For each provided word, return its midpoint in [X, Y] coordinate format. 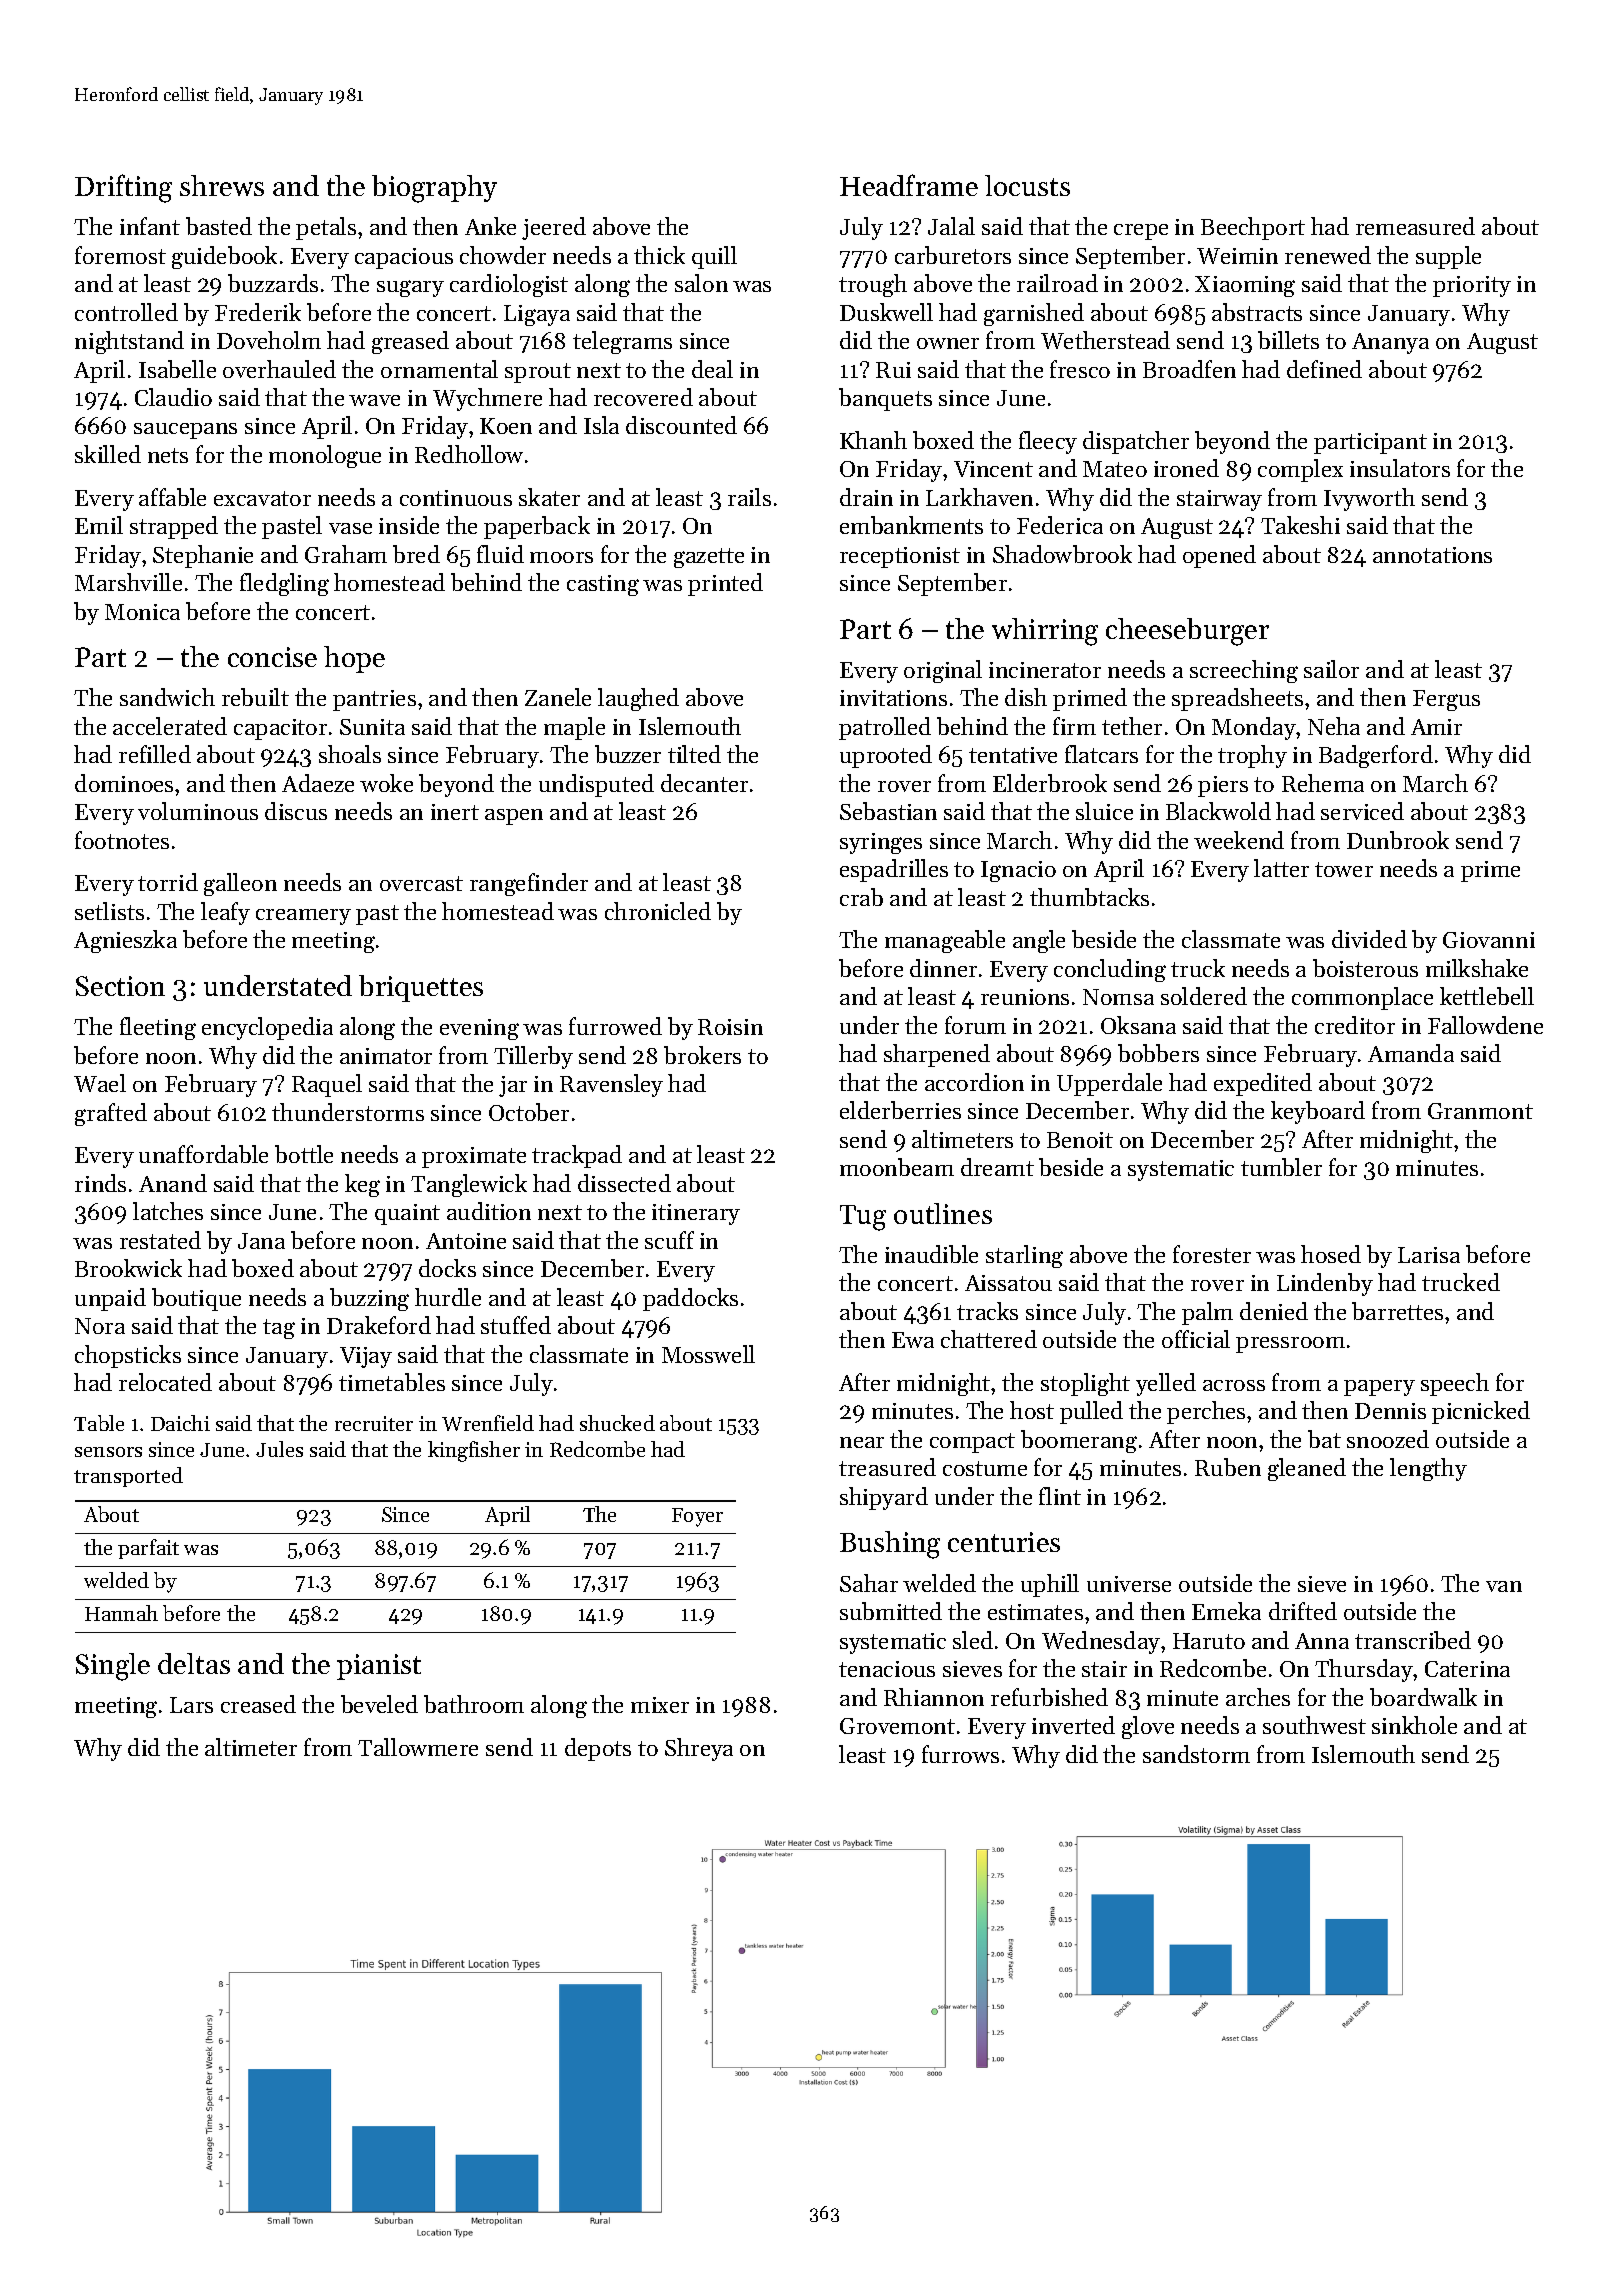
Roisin [730, 1027]
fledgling [284, 584]
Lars [191, 1705]
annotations [1432, 555]
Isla [601, 425]
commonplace [1362, 998]
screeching [1244, 671]
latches [168, 1211]
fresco [1080, 369]
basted [219, 226]
